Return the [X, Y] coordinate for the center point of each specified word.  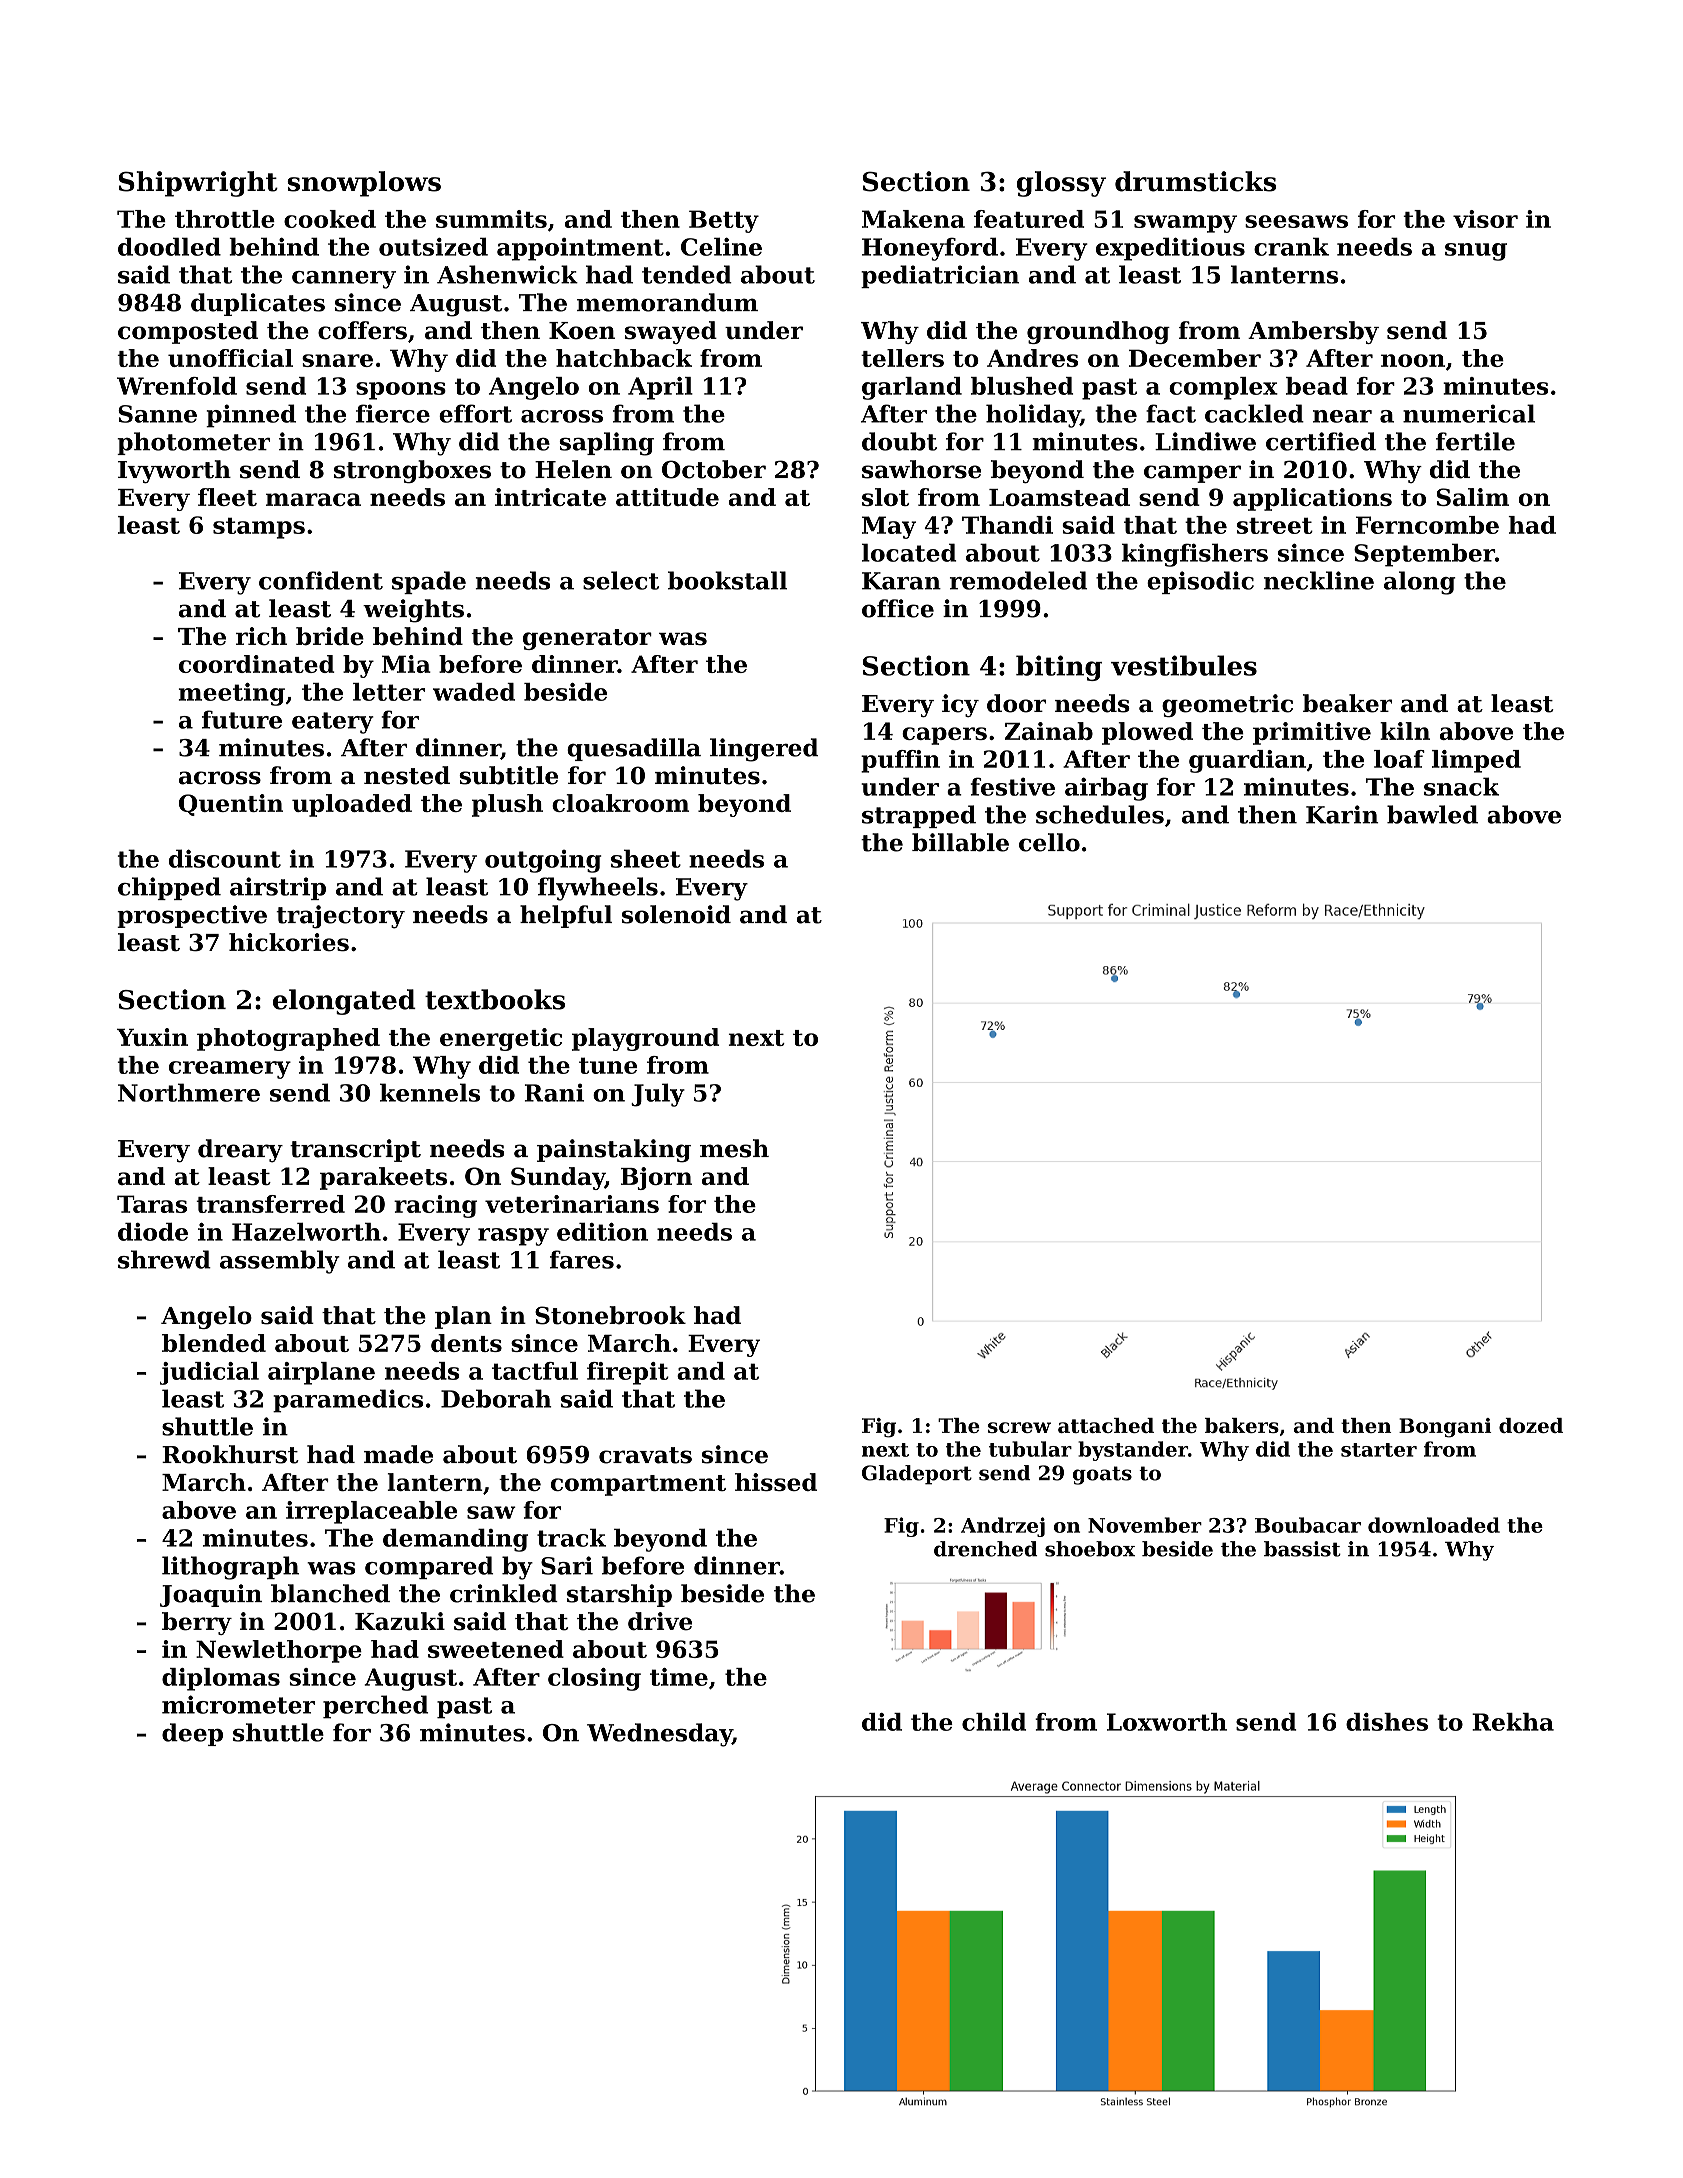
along [1420, 583]
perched [376, 1707]
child [994, 1722]
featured [1029, 219]
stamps [259, 528]
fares [582, 1259]
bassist [1302, 1549]
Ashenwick [507, 274]
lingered [764, 750]
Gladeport [917, 1475]
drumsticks [1195, 181]
